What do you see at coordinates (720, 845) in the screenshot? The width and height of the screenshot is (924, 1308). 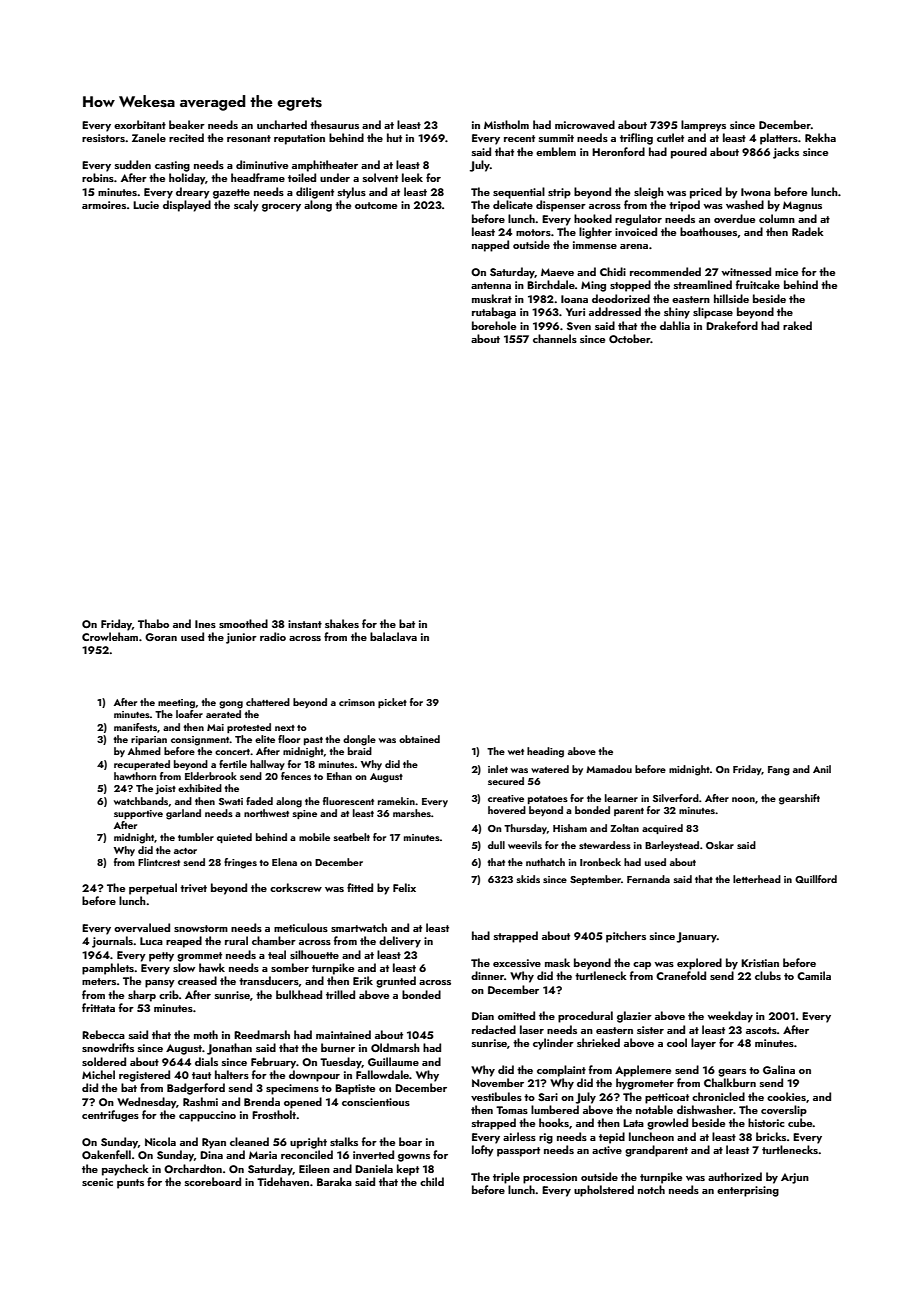 I see `Oskar` at bounding box center [720, 845].
